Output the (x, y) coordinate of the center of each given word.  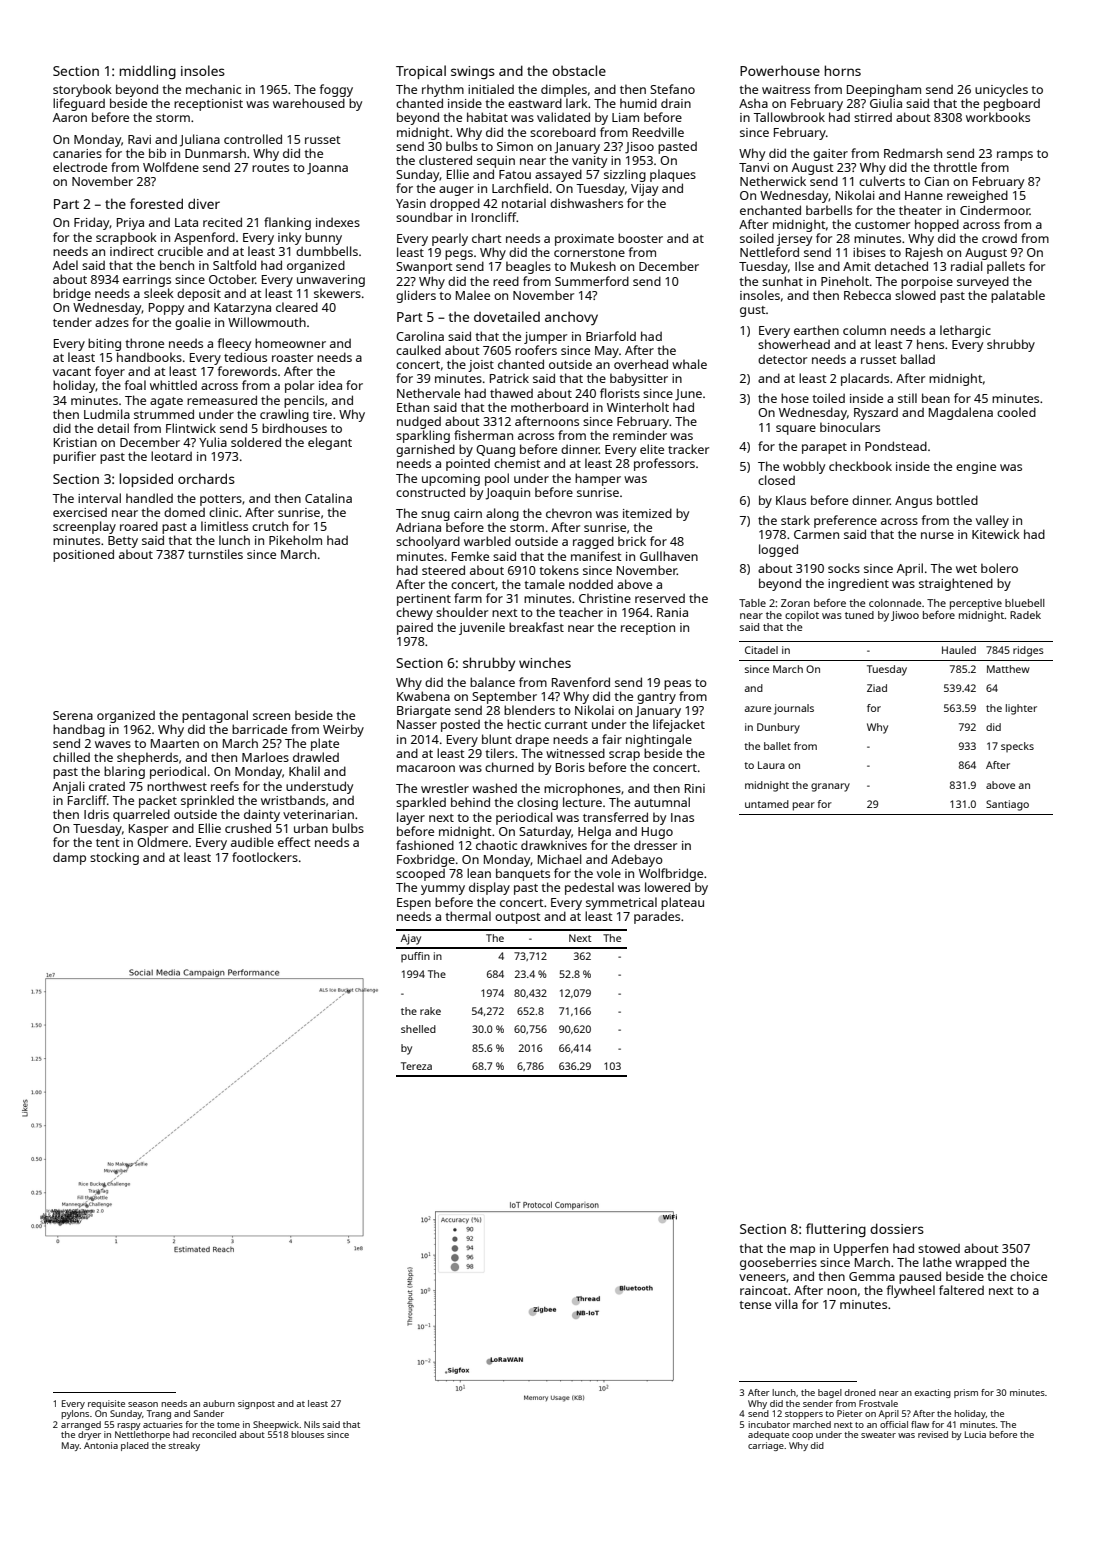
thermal (468, 916)
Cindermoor (995, 210)
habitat (487, 117)
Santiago (1007, 805)
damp (69, 858)
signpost (256, 1404)
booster (640, 238)
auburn (219, 1403)
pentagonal (215, 716)
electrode (80, 167)
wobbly (804, 467)
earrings (147, 281)
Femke (470, 556)
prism (966, 1393)
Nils (312, 1424)
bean (936, 398)
